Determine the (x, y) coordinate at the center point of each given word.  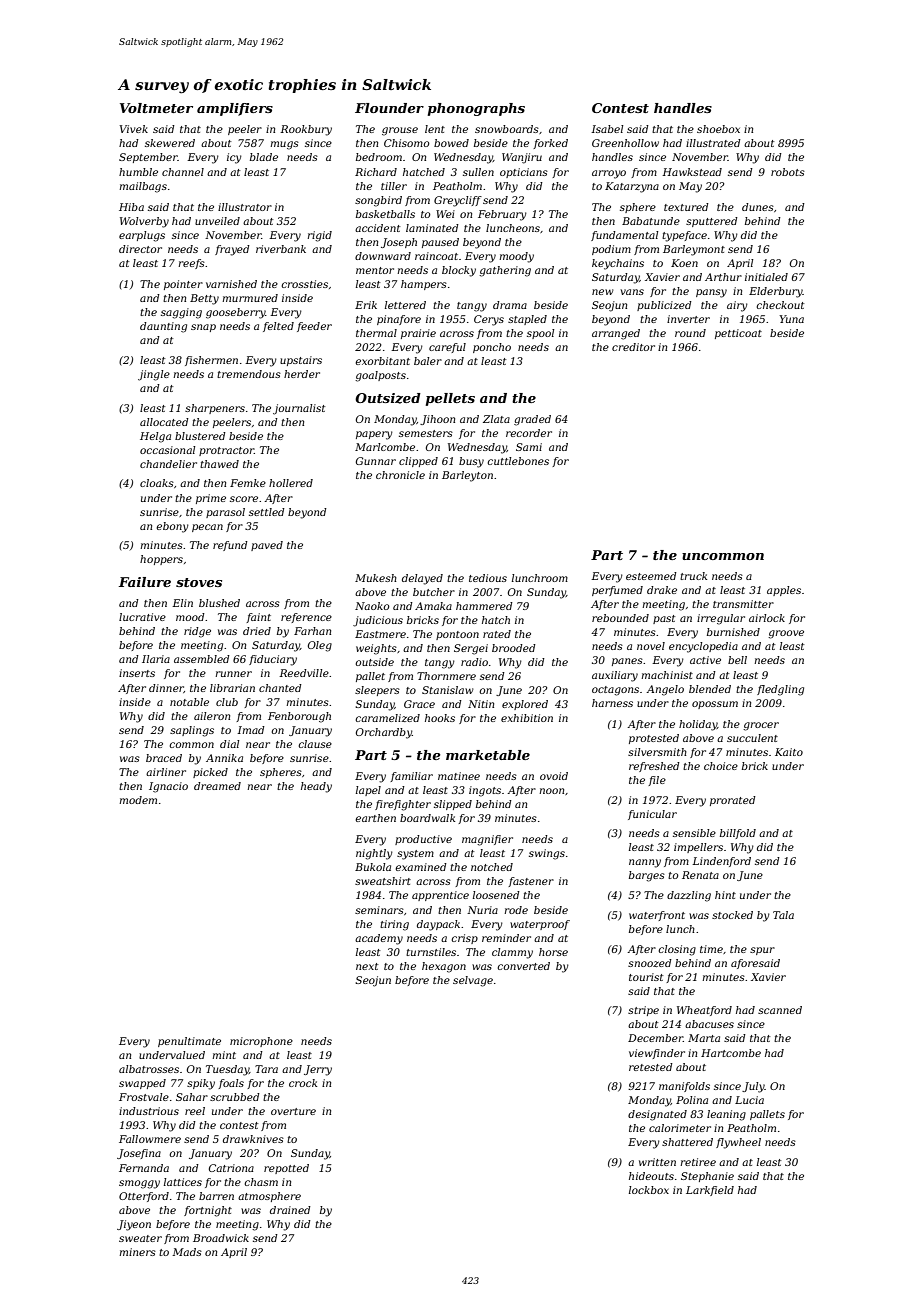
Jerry (318, 1070)
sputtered (712, 222)
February (502, 215)
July (753, 1087)
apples (784, 591)
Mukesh (376, 578)
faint (258, 618)
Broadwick (221, 1238)
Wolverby (144, 222)
